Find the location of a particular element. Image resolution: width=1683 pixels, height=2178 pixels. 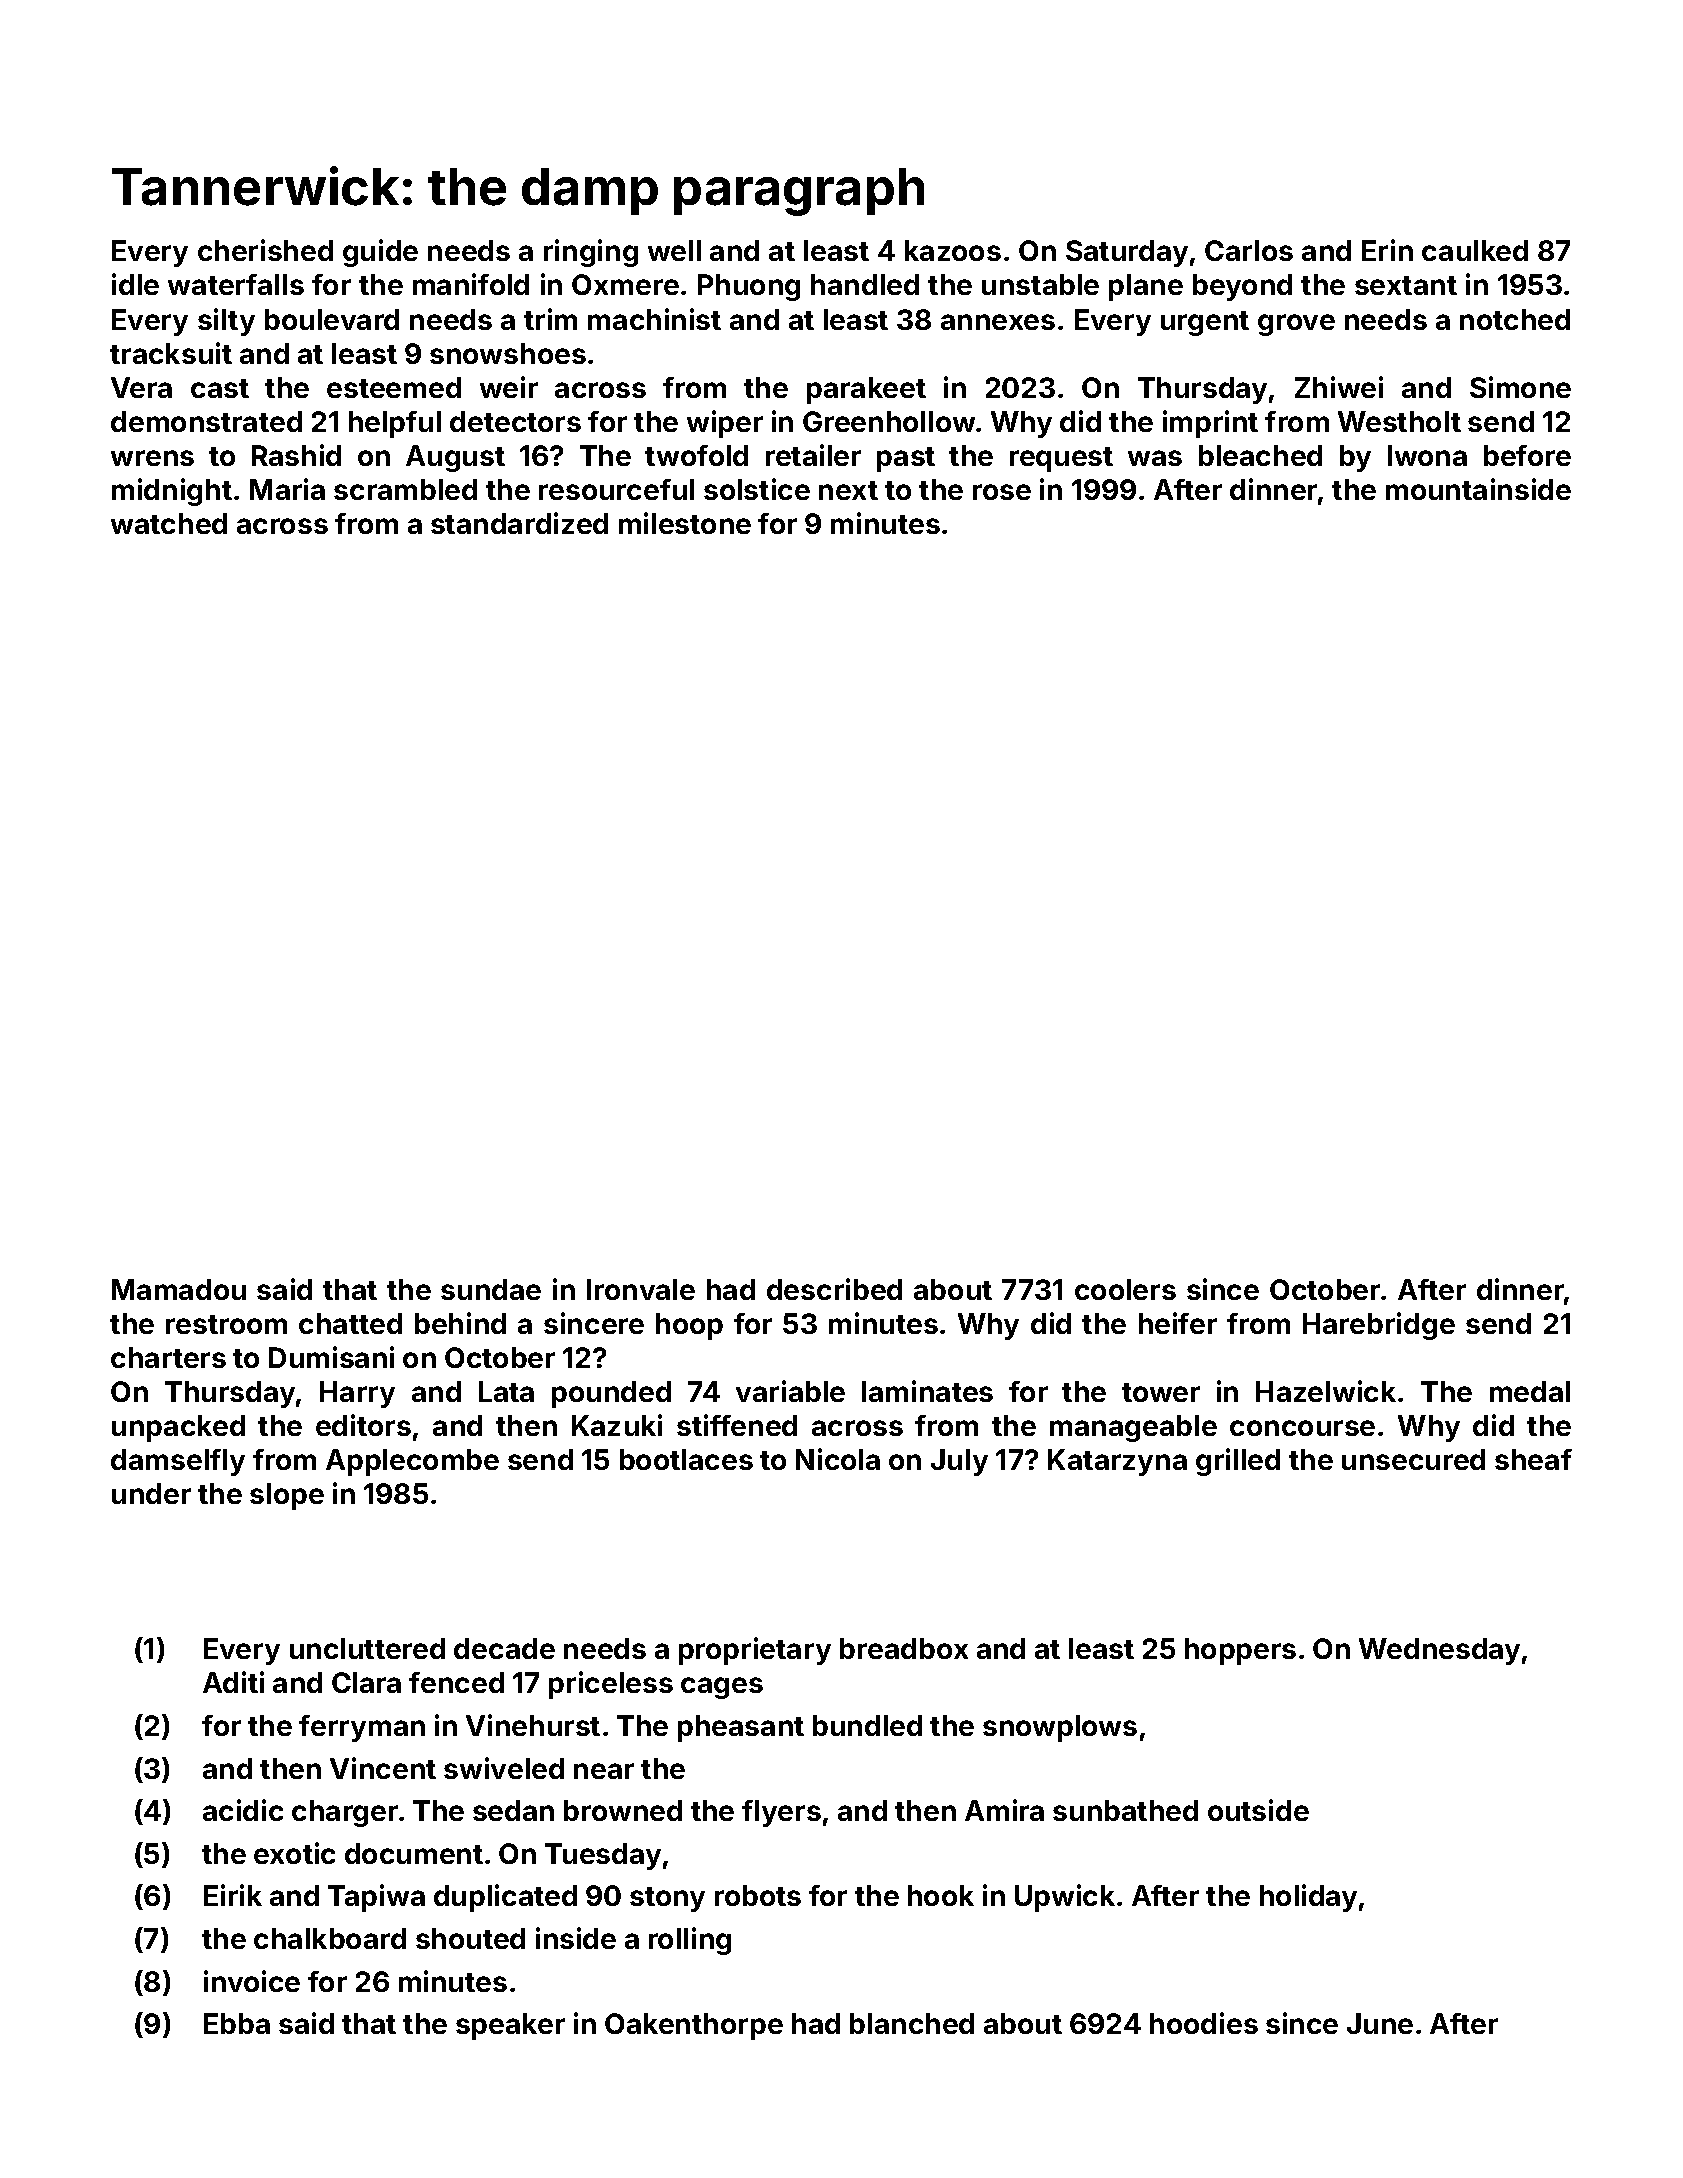

invoice is located at coordinates (252, 1981).
